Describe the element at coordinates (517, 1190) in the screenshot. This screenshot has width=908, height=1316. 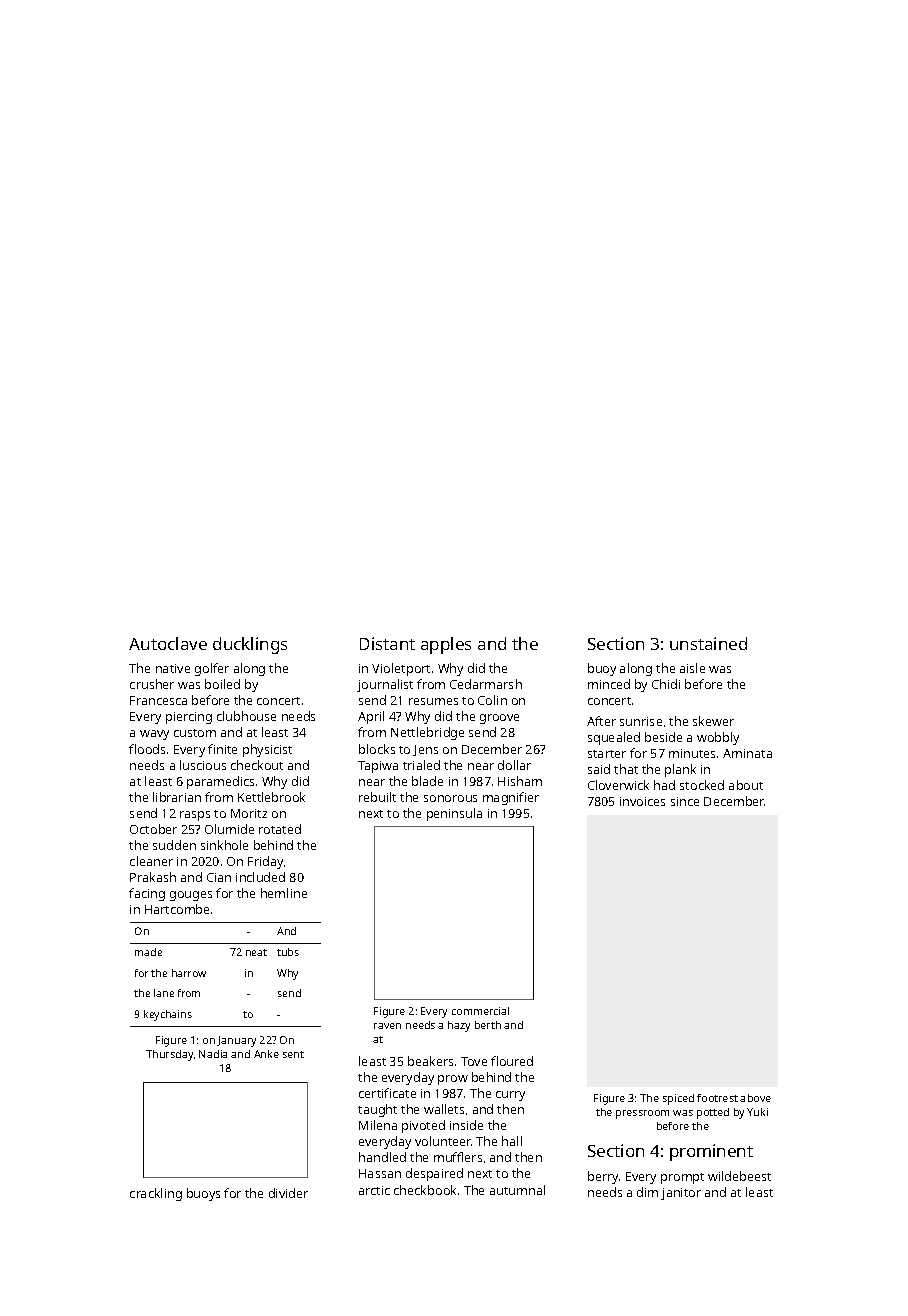
I see `autumnal` at that location.
